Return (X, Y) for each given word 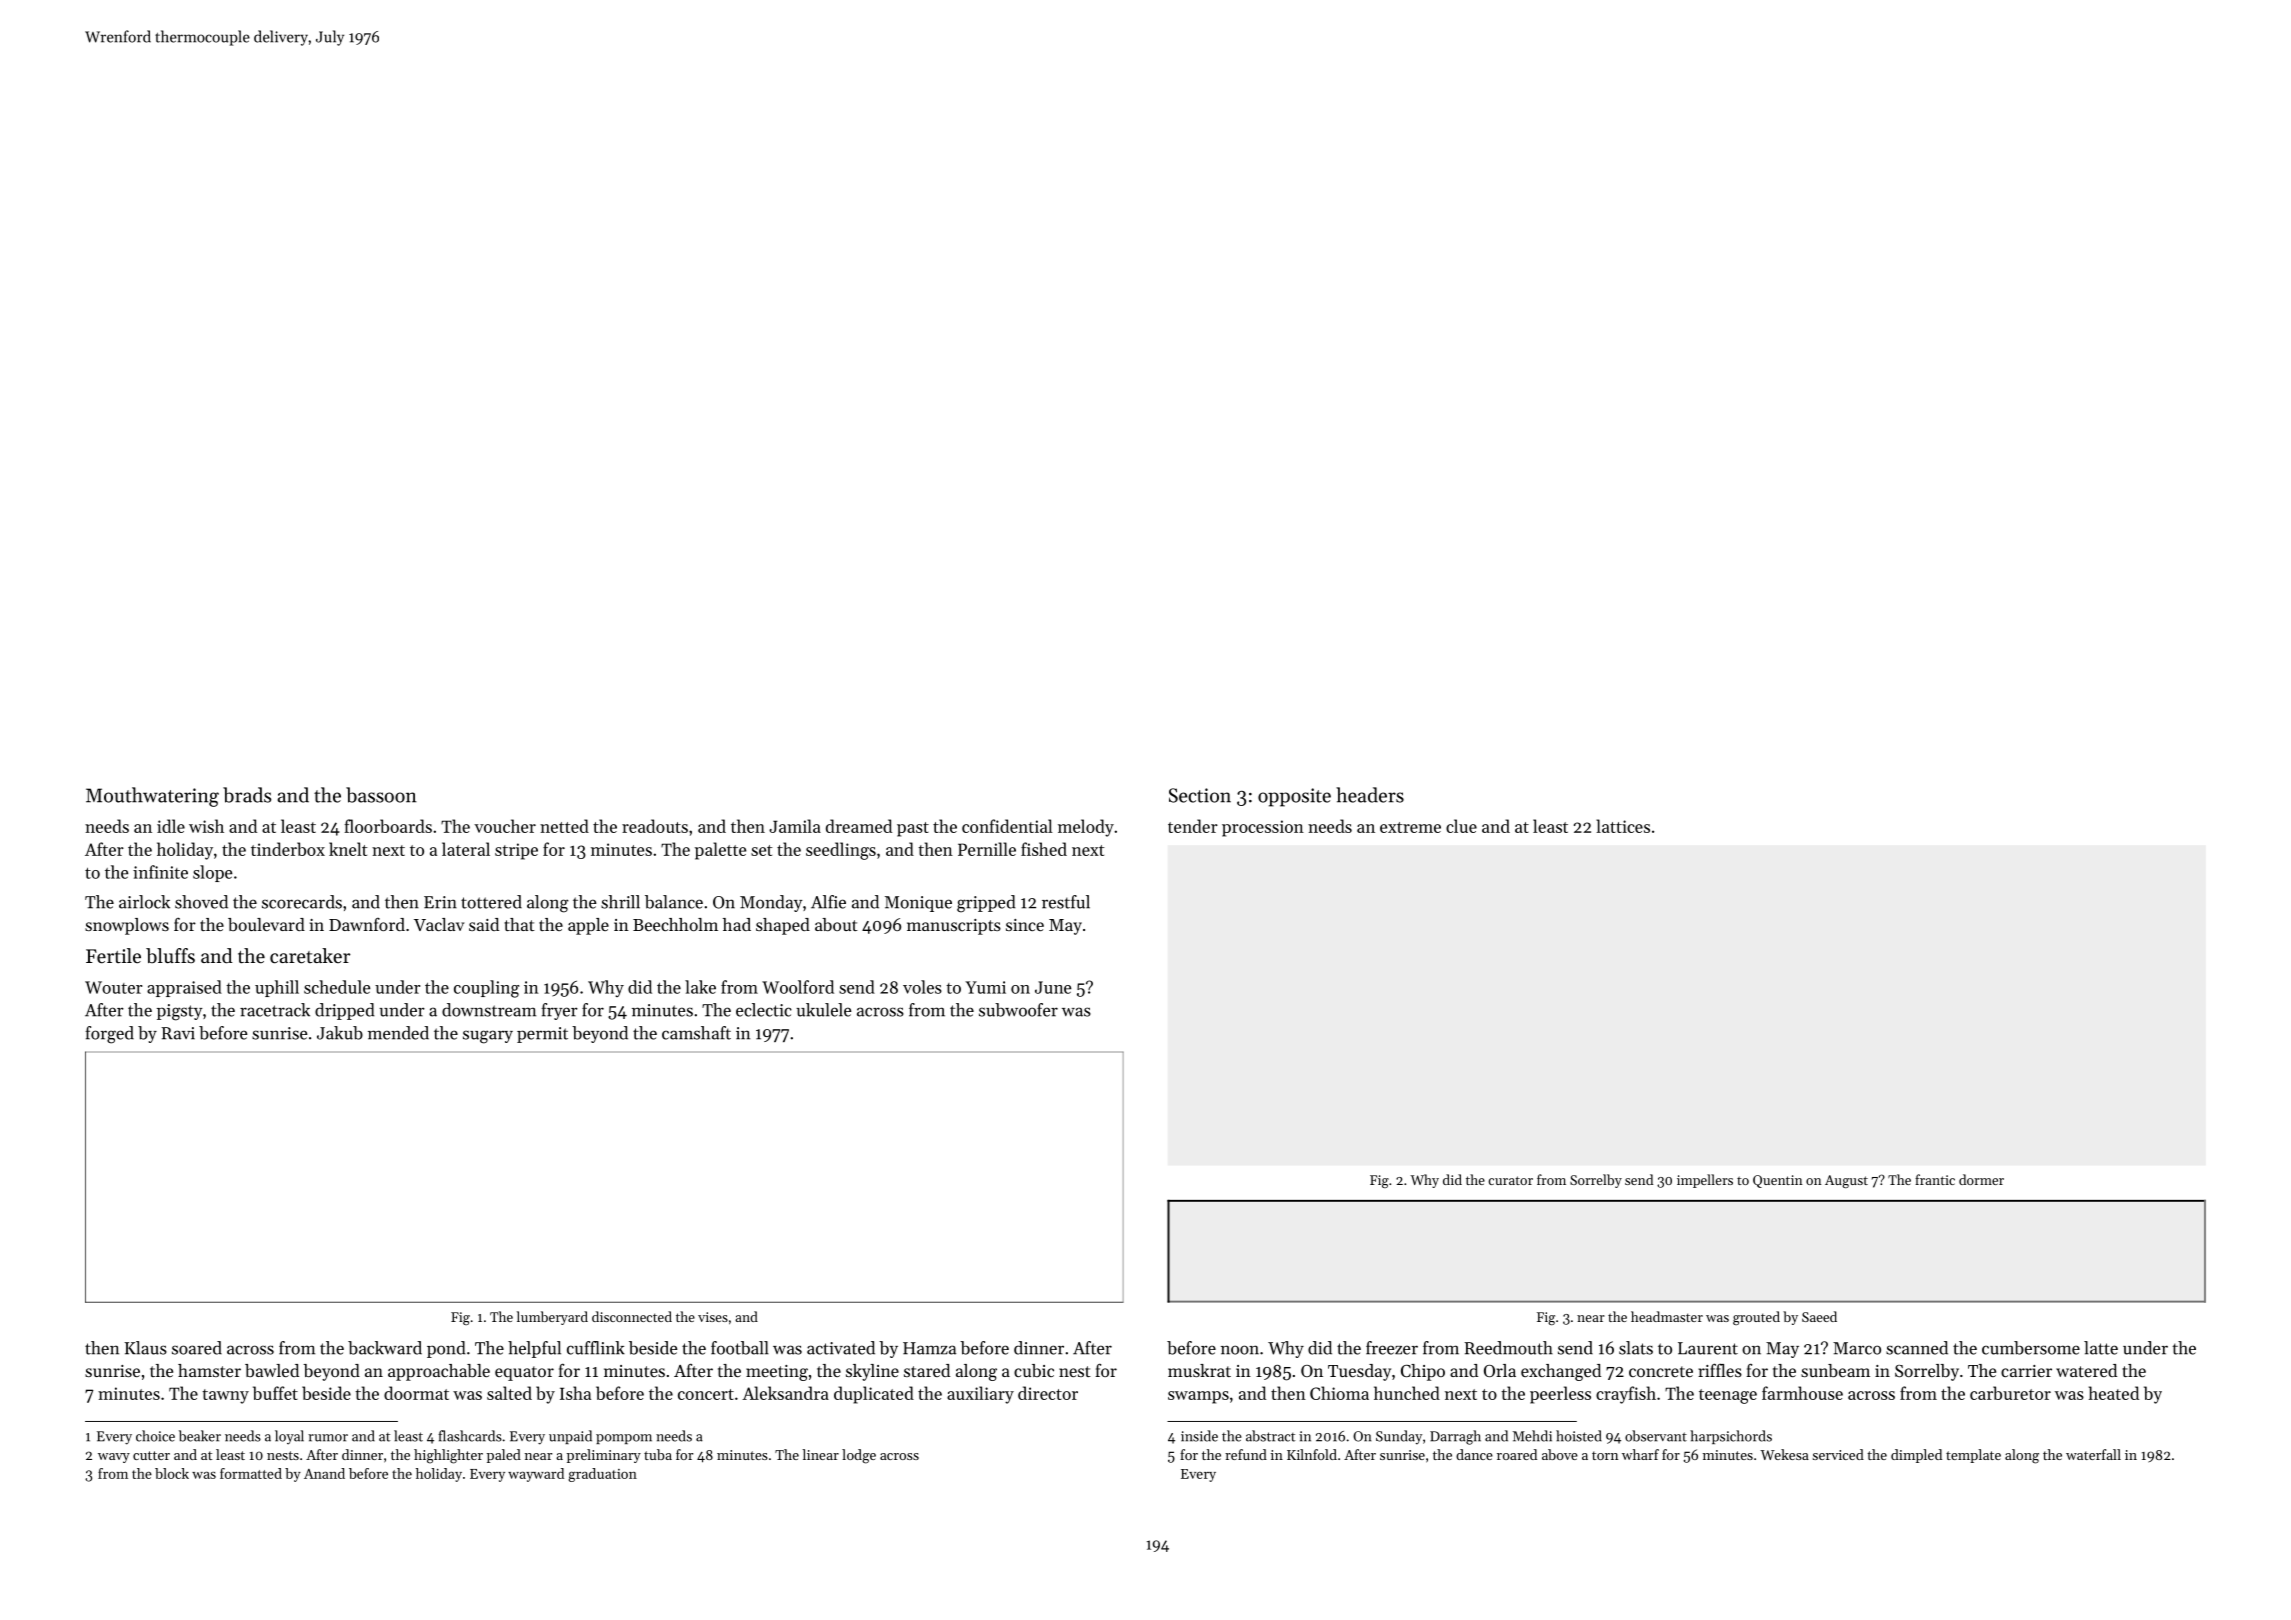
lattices (1623, 826)
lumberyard (552, 1318)
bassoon (381, 795)
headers (1370, 795)
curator (1510, 1180)
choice (155, 1436)
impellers (1705, 1181)
